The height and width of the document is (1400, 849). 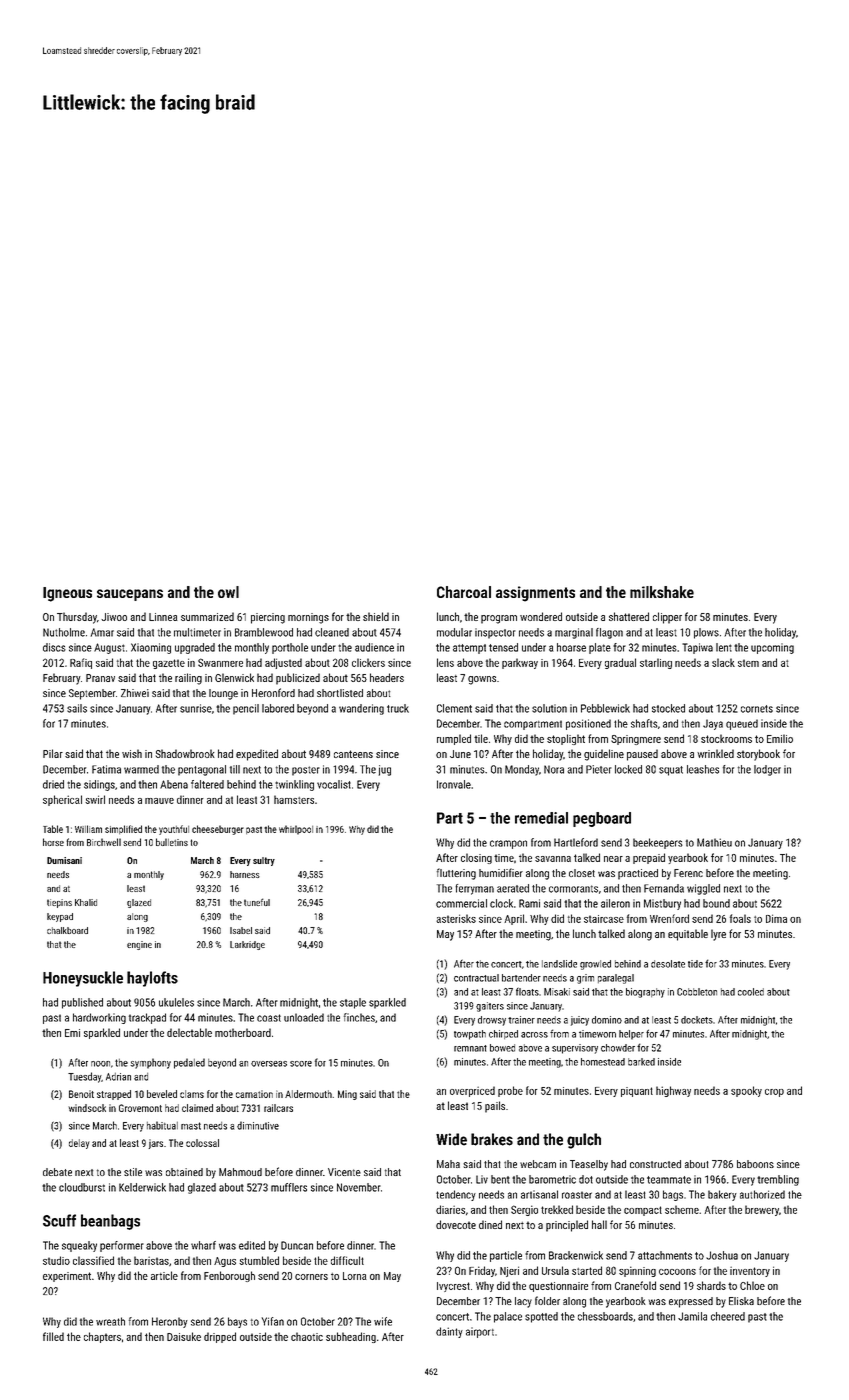 I want to click on assignments, so click(x=535, y=594).
